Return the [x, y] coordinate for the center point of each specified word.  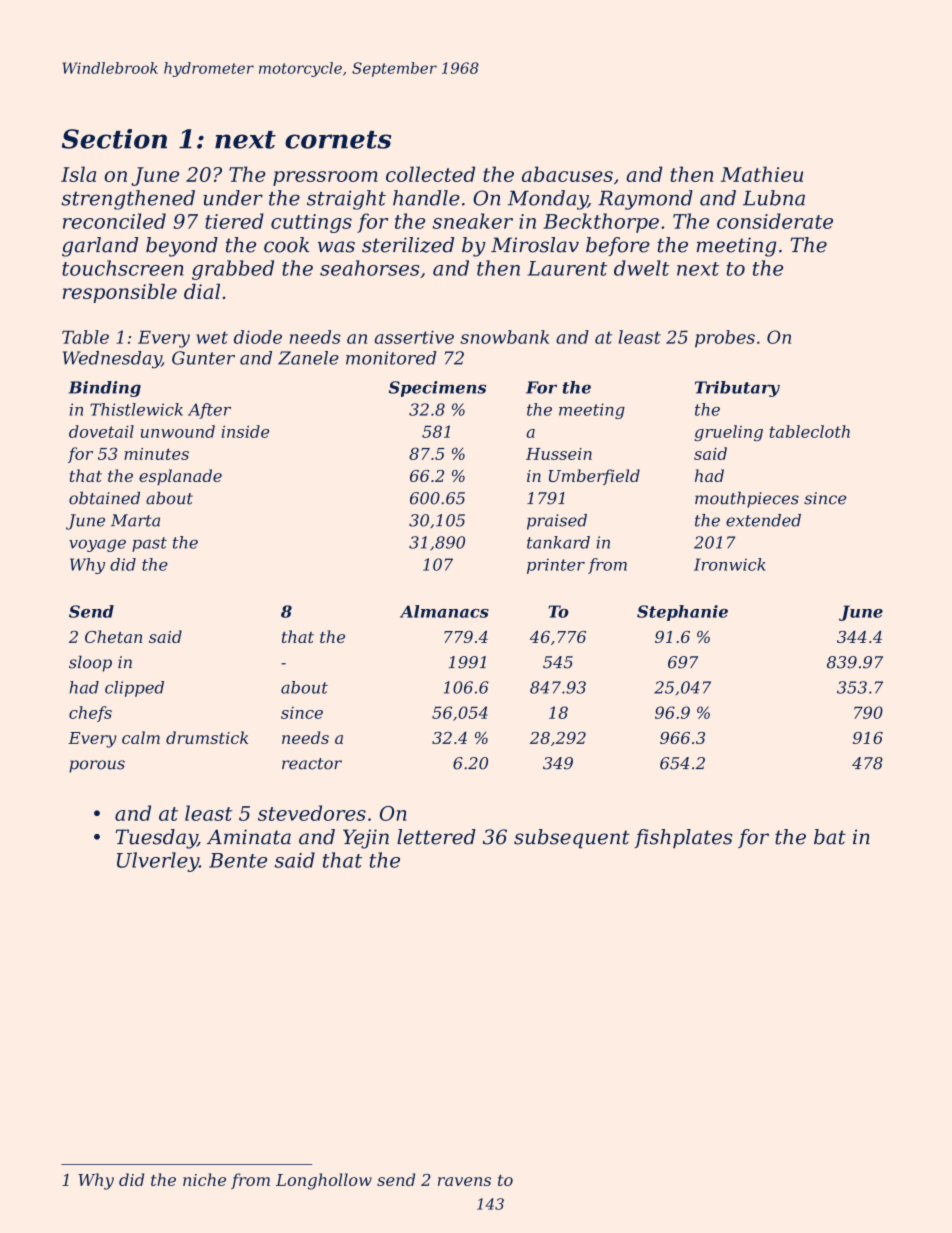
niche [204, 1179]
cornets [338, 140]
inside [245, 431]
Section [114, 139]
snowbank [504, 337]
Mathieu [762, 174]
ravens [464, 1181]
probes [725, 339]
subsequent [572, 839]
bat [830, 837]
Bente [238, 860]
